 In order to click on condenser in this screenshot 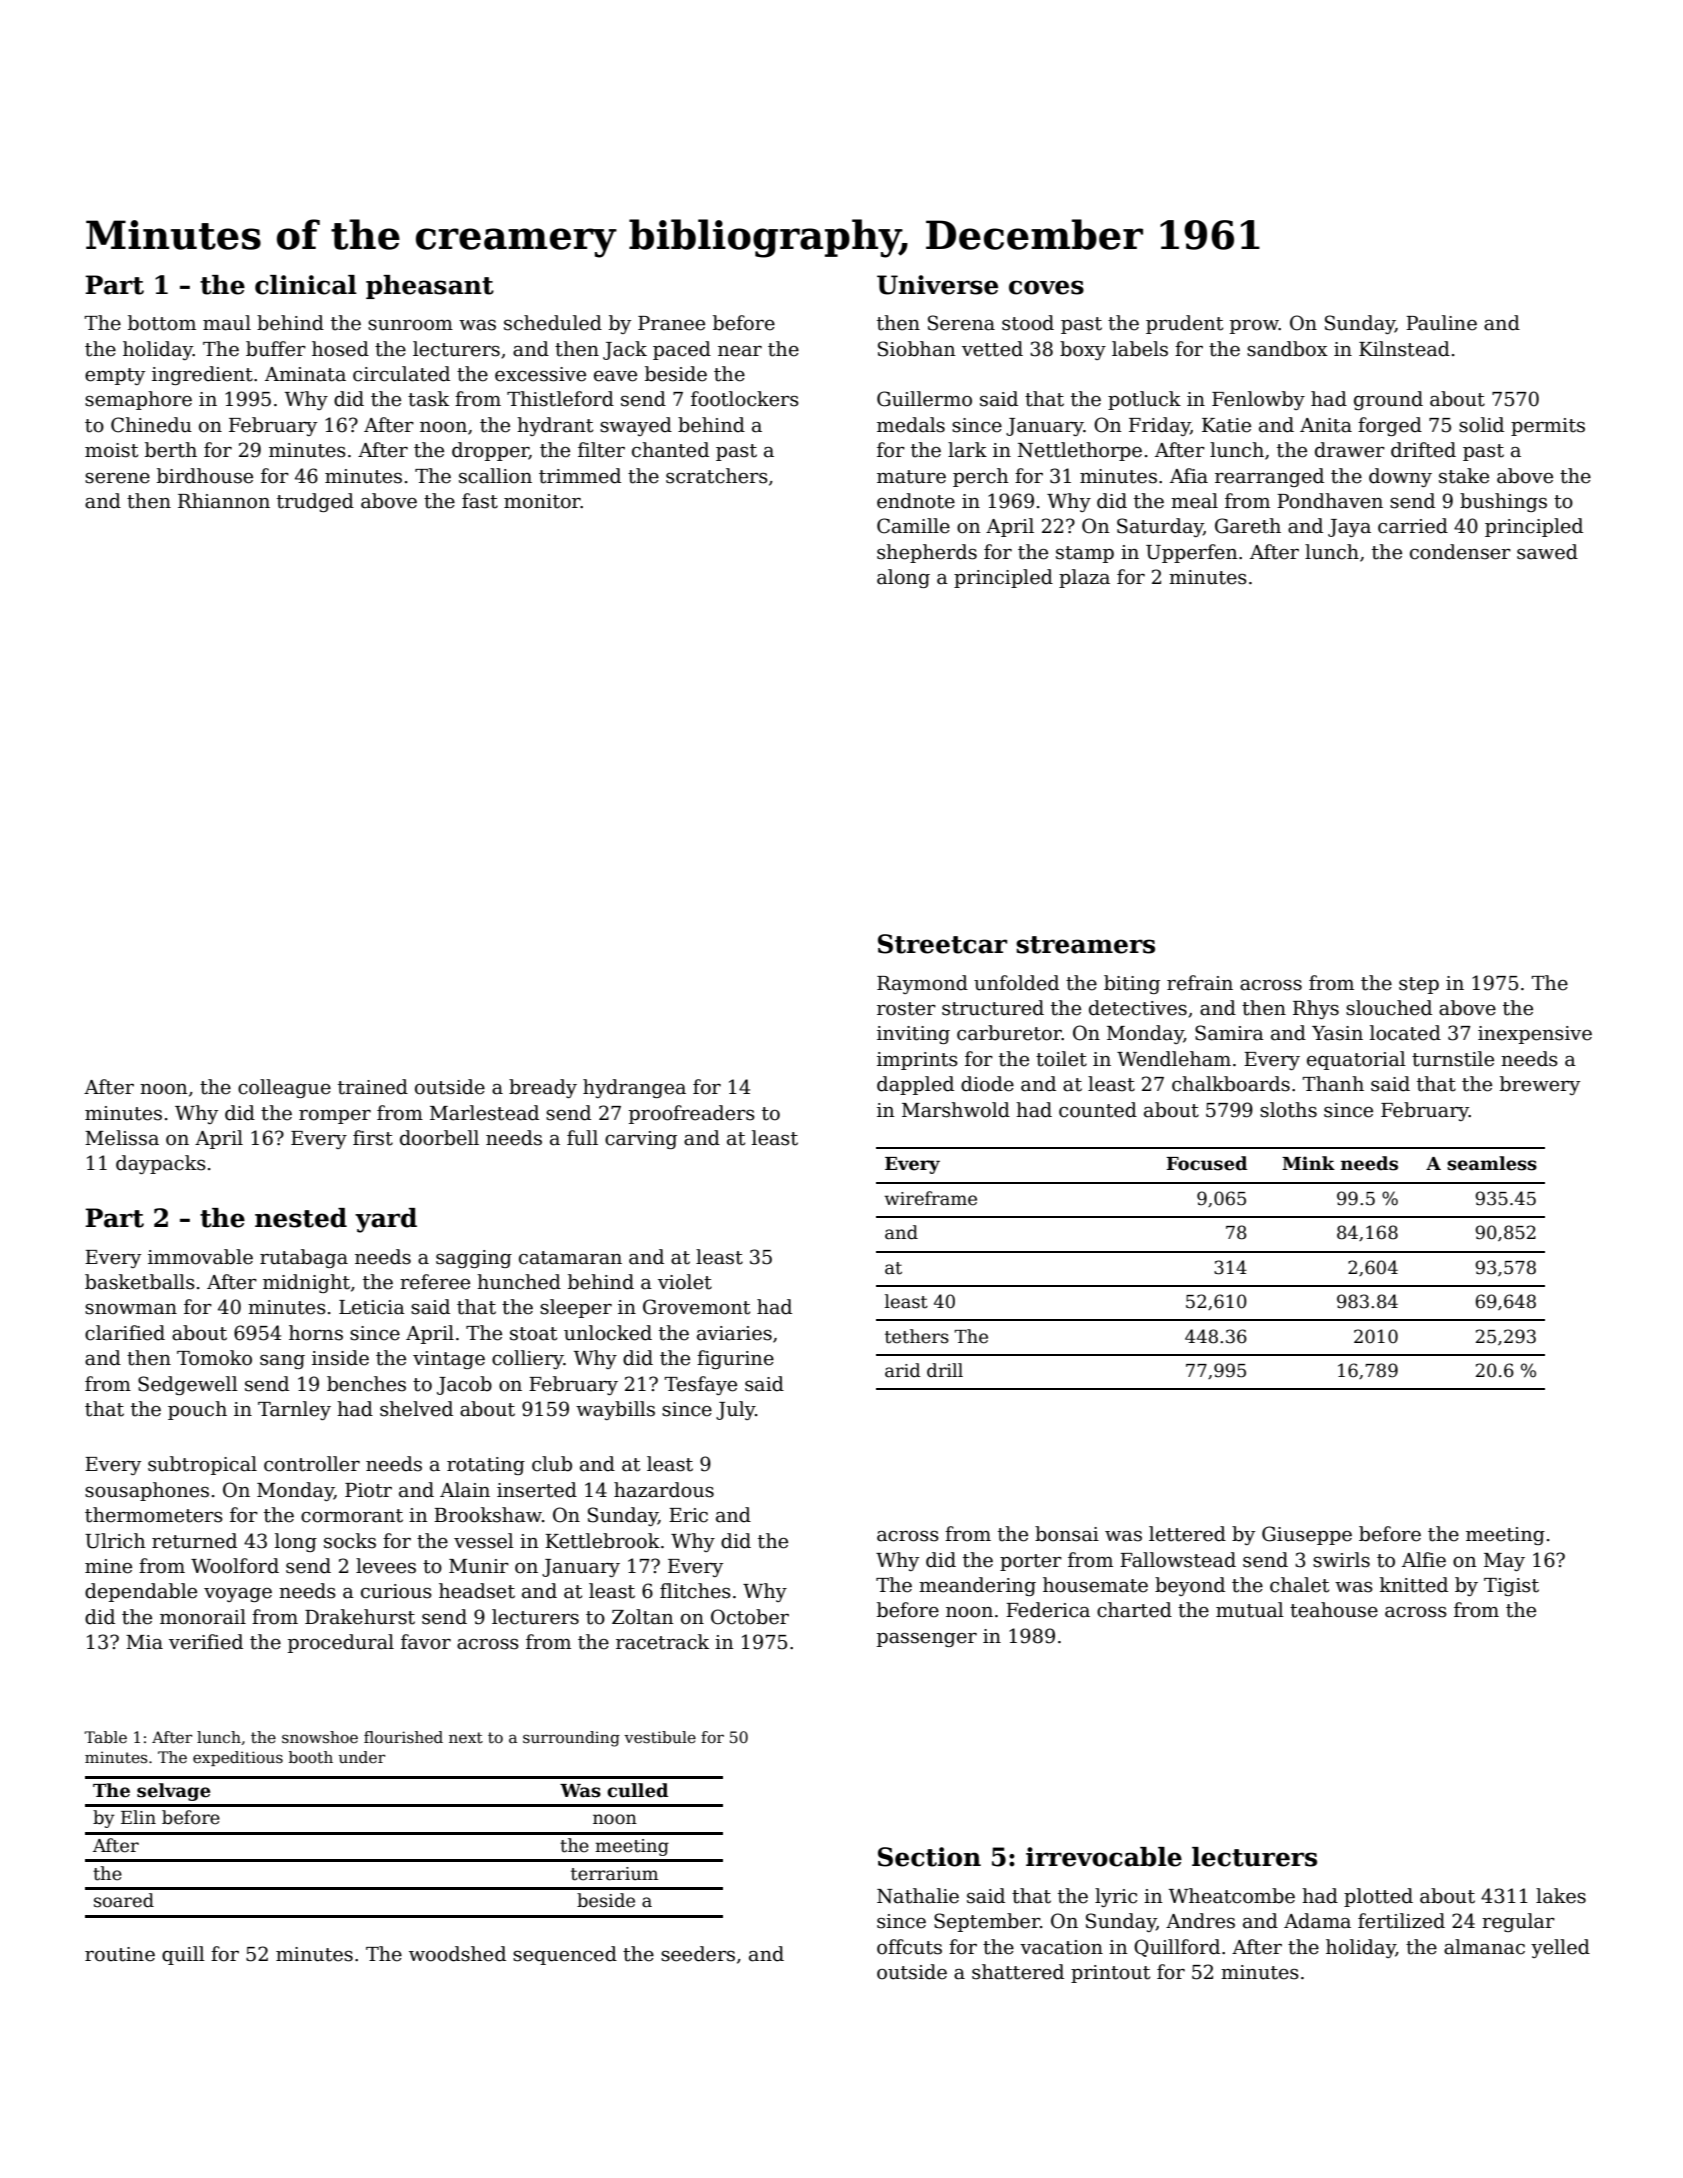, I will do `click(1460, 552)`.
